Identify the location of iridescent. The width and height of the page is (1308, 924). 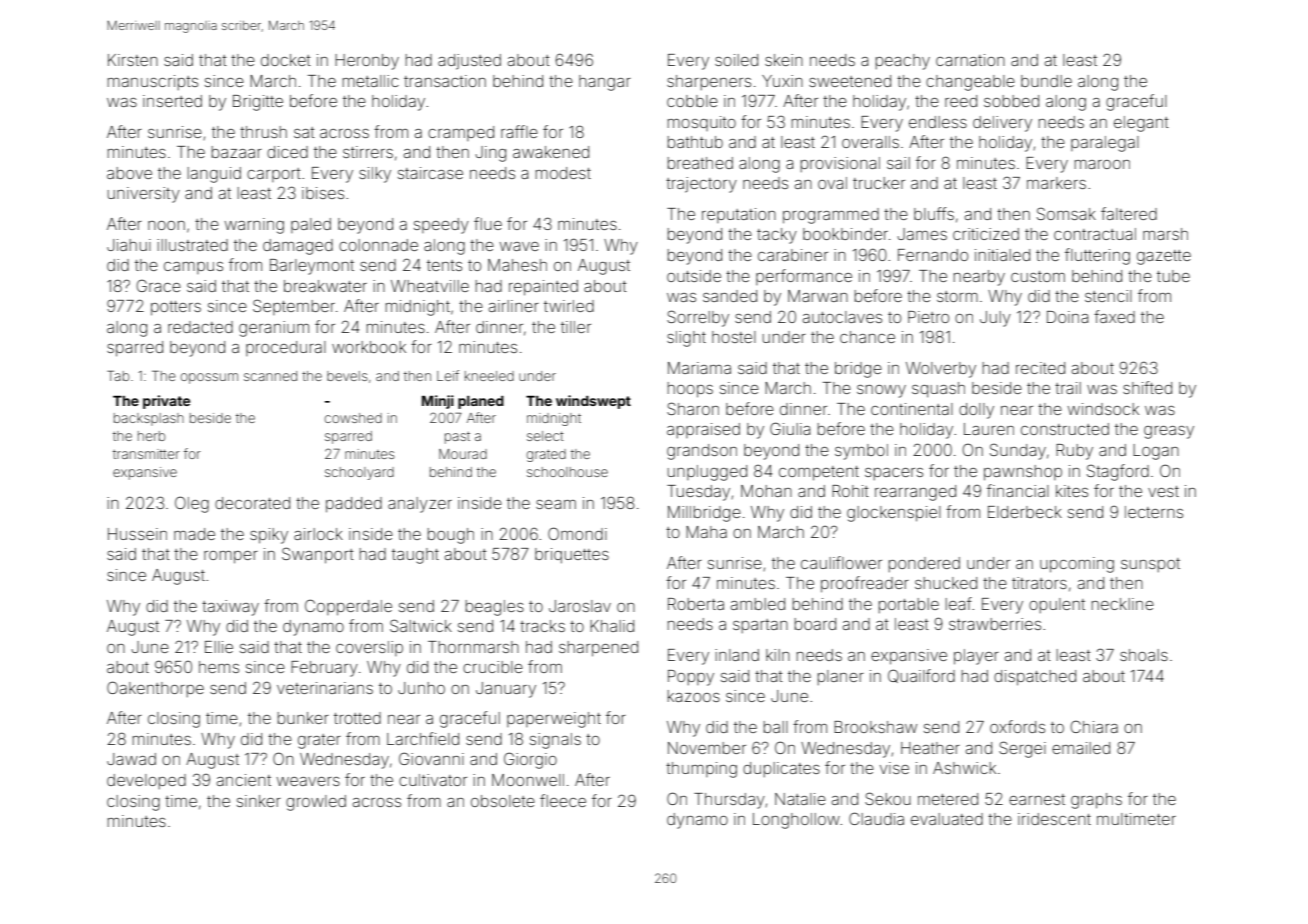
(1054, 819).
